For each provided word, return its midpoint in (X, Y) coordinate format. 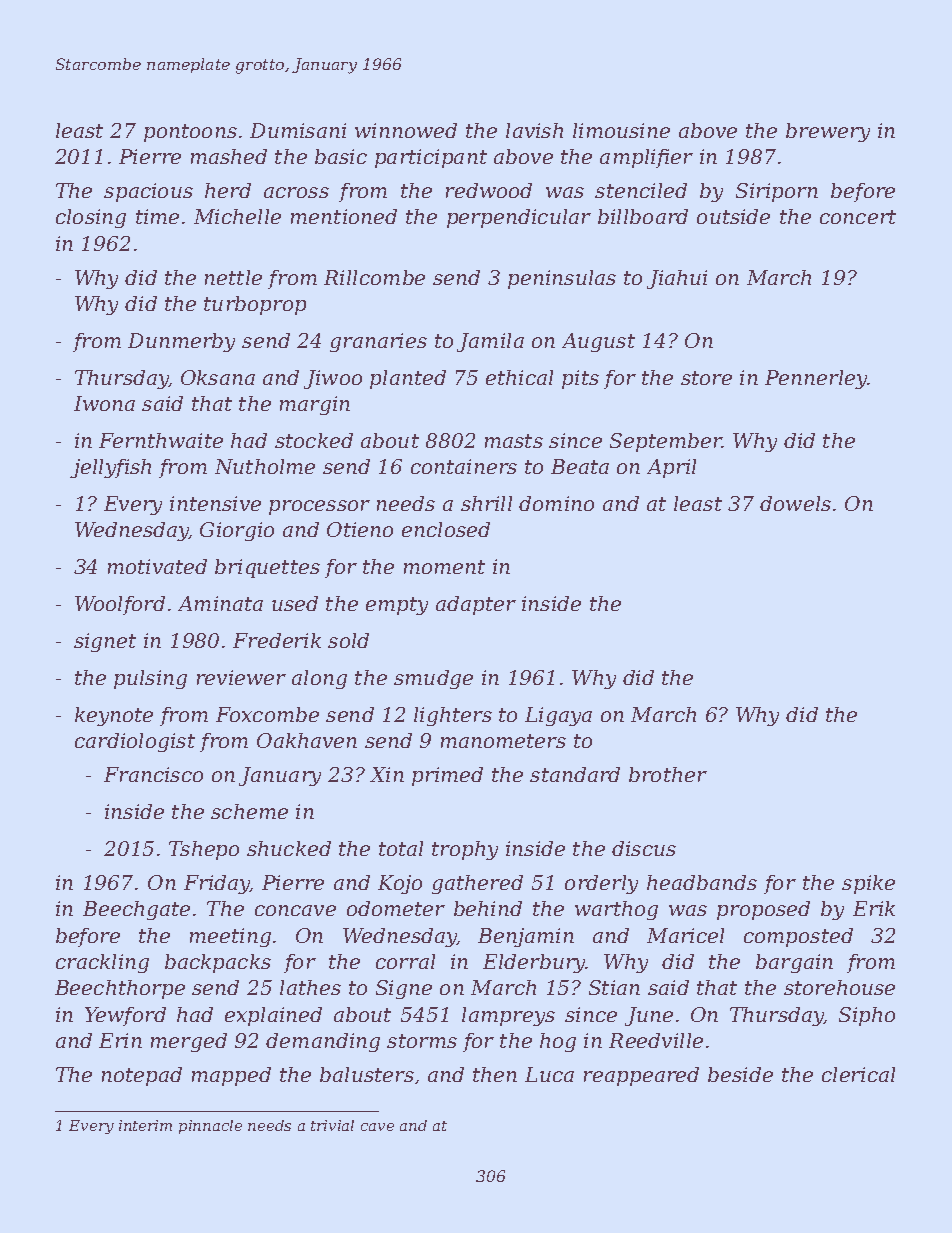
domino (556, 503)
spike (868, 884)
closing (91, 218)
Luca (549, 1074)
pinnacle (210, 1127)
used (295, 603)
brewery (828, 132)
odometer (396, 908)
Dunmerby (181, 342)
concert (858, 217)
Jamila (490, 342)
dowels (795, 503)
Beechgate (136, 910)
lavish (534, 130)
